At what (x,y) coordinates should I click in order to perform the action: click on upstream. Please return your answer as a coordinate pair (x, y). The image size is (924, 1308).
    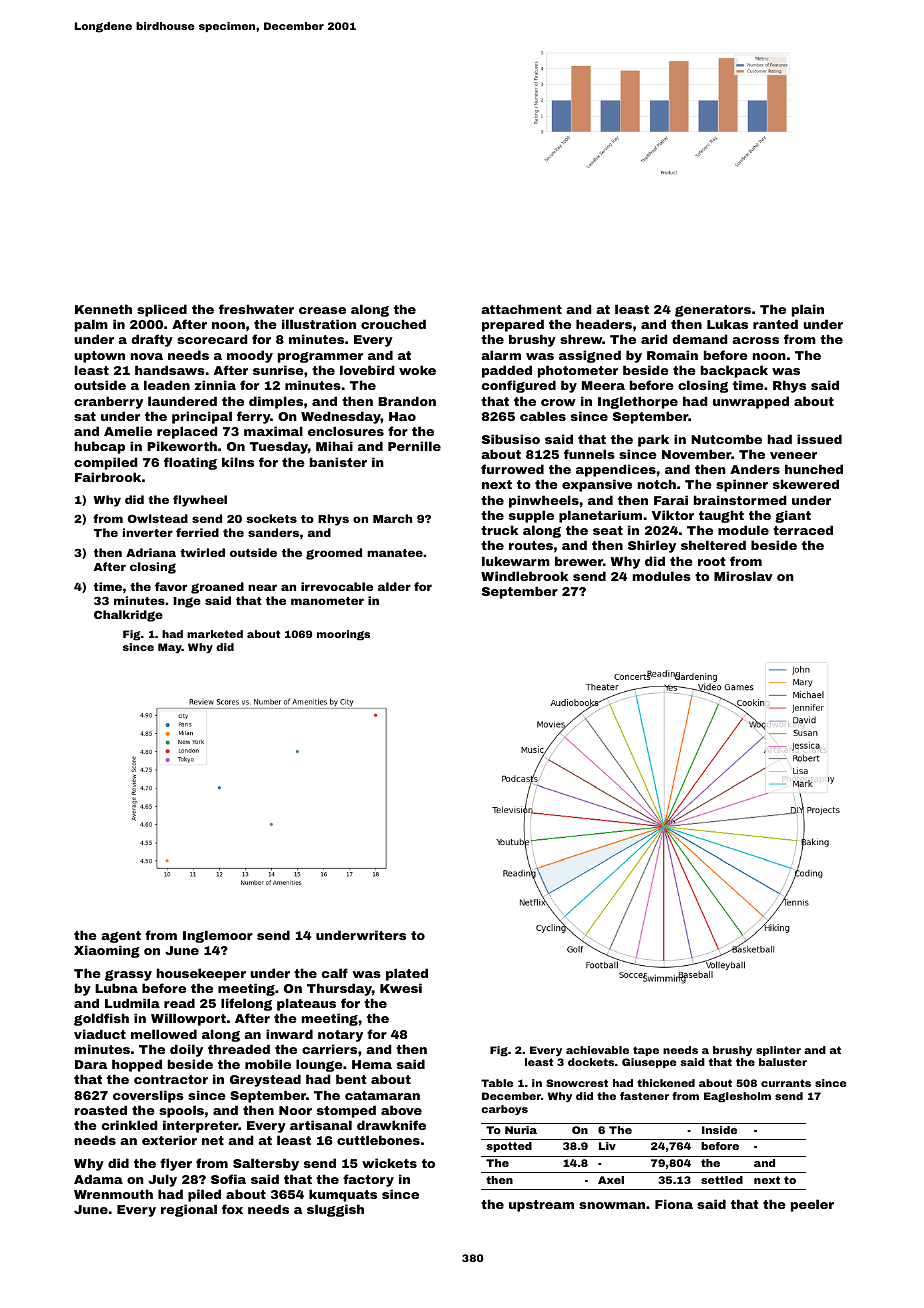
    Looking at the image, I should click on (541, 1206).
